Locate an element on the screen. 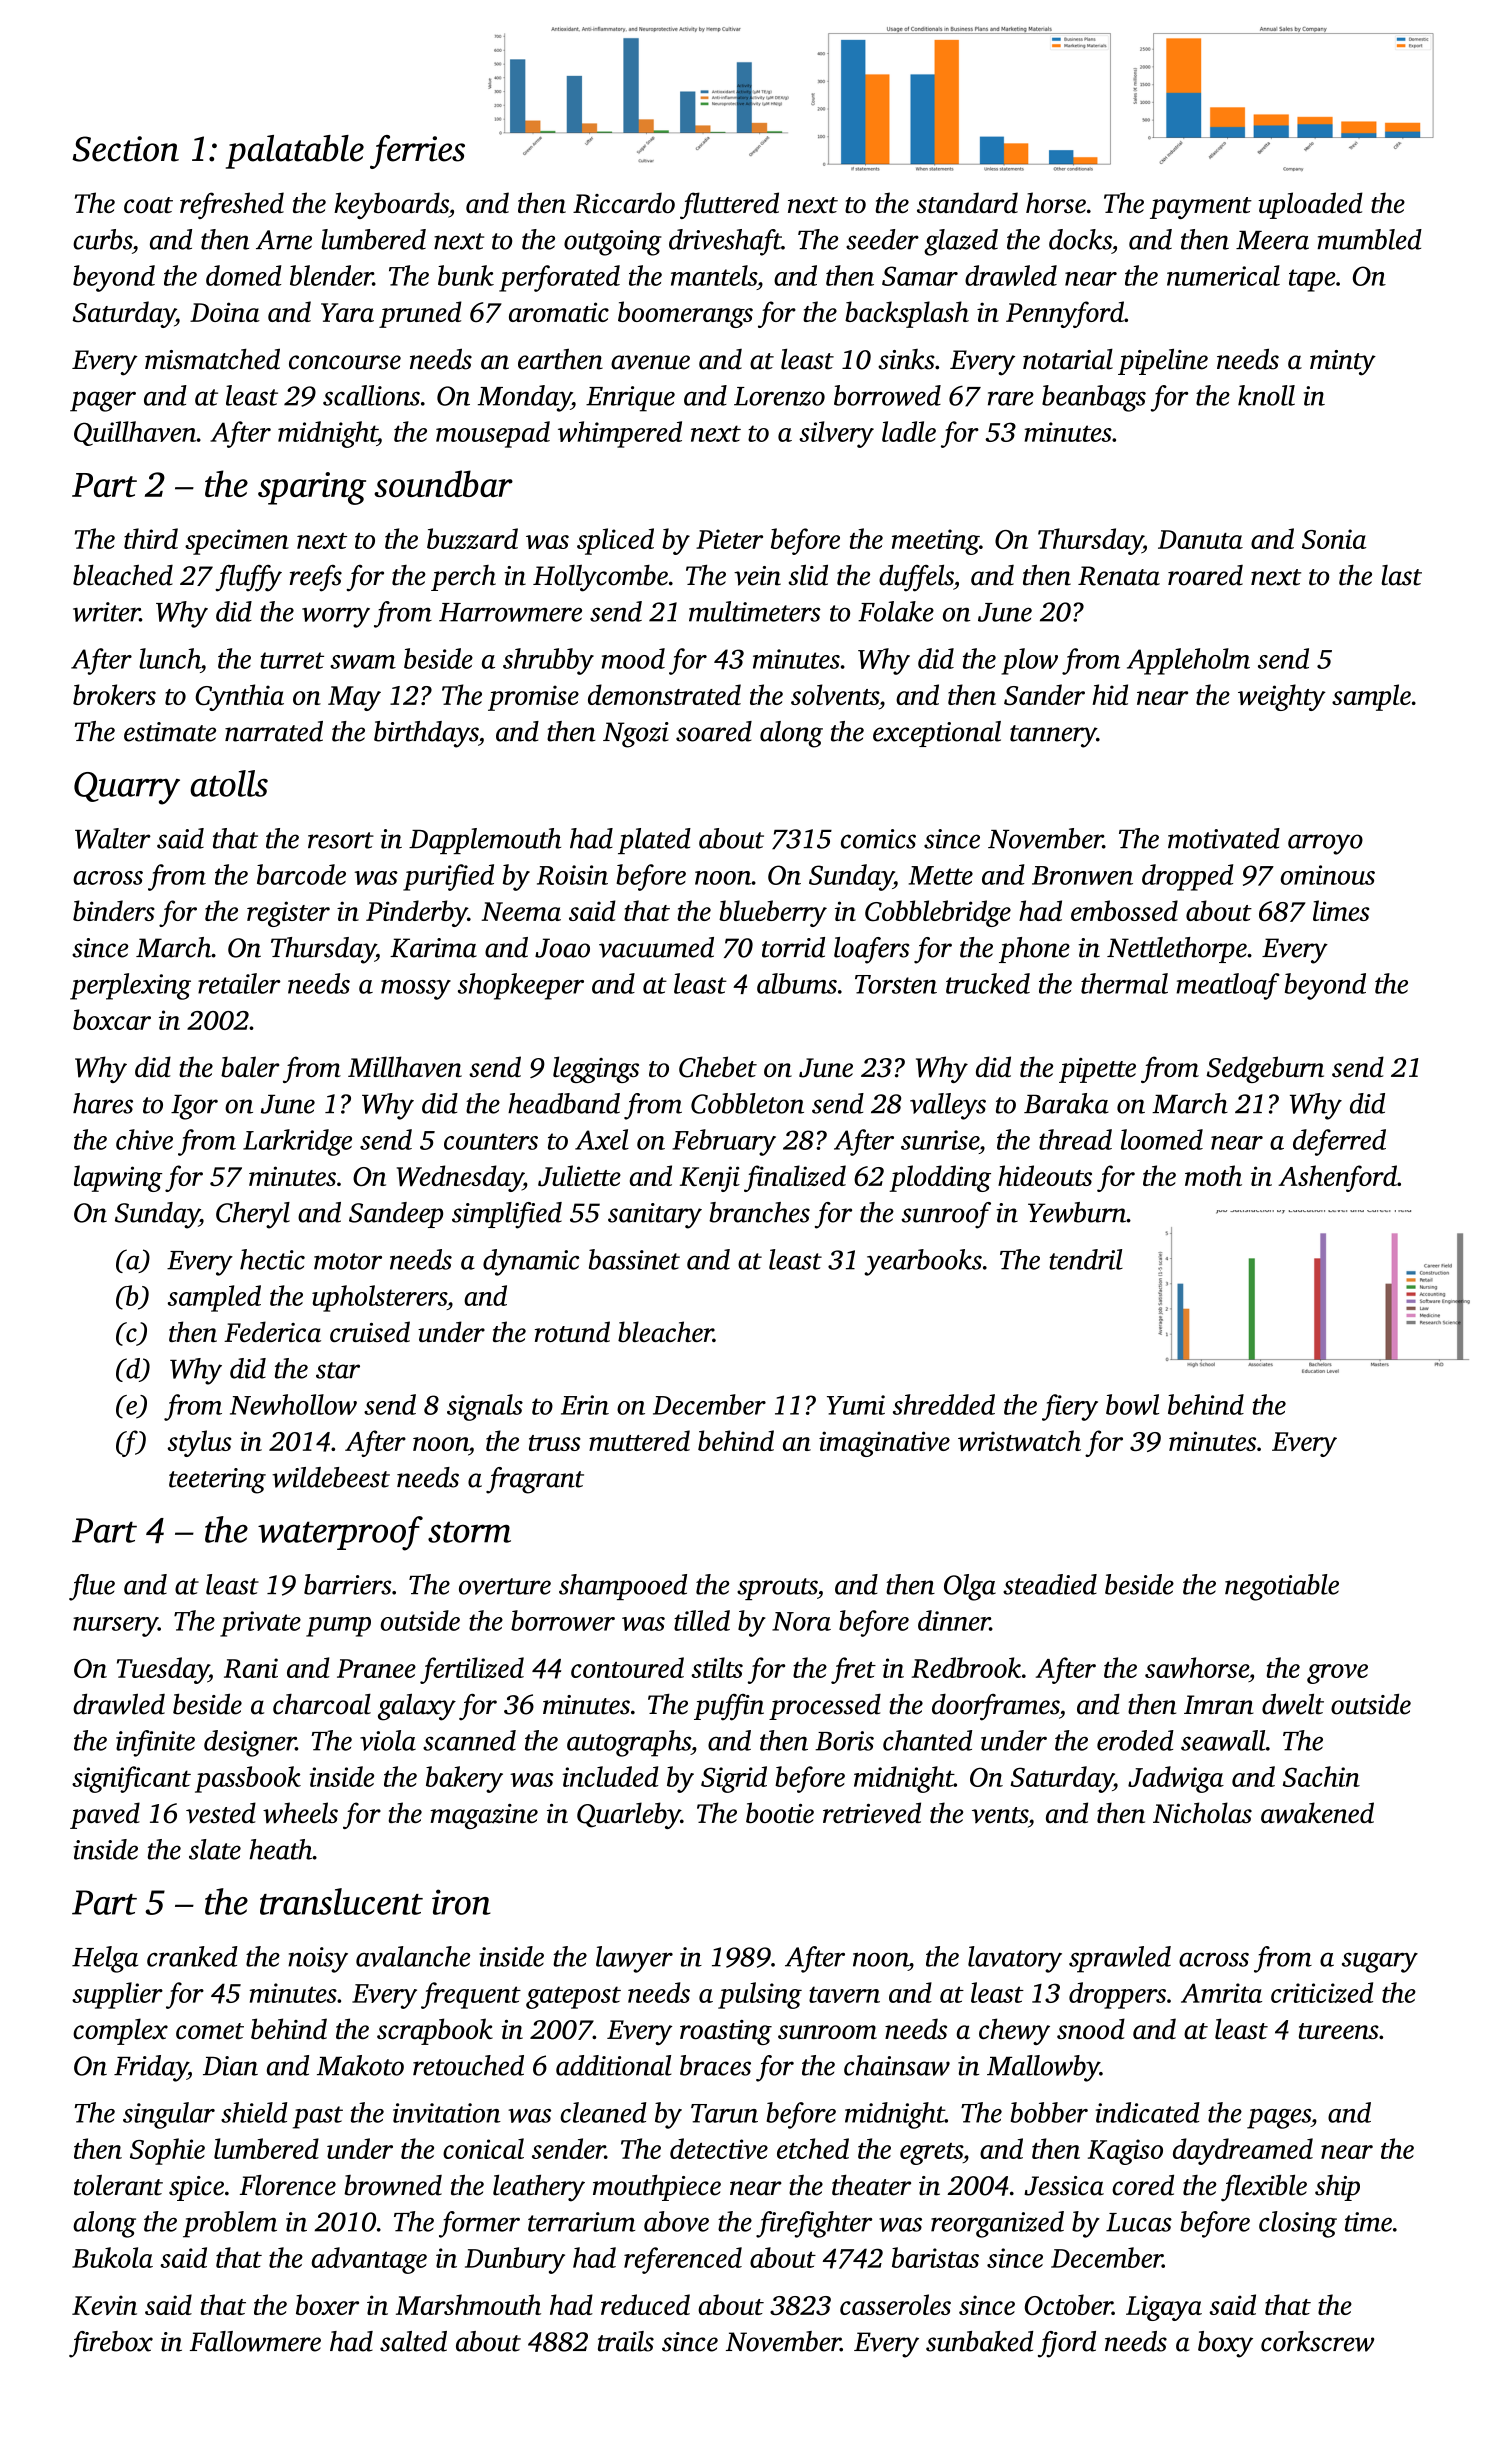 This screenshot has height=2464, width=1496. fertilized is located at coordinates (472, 1670).
